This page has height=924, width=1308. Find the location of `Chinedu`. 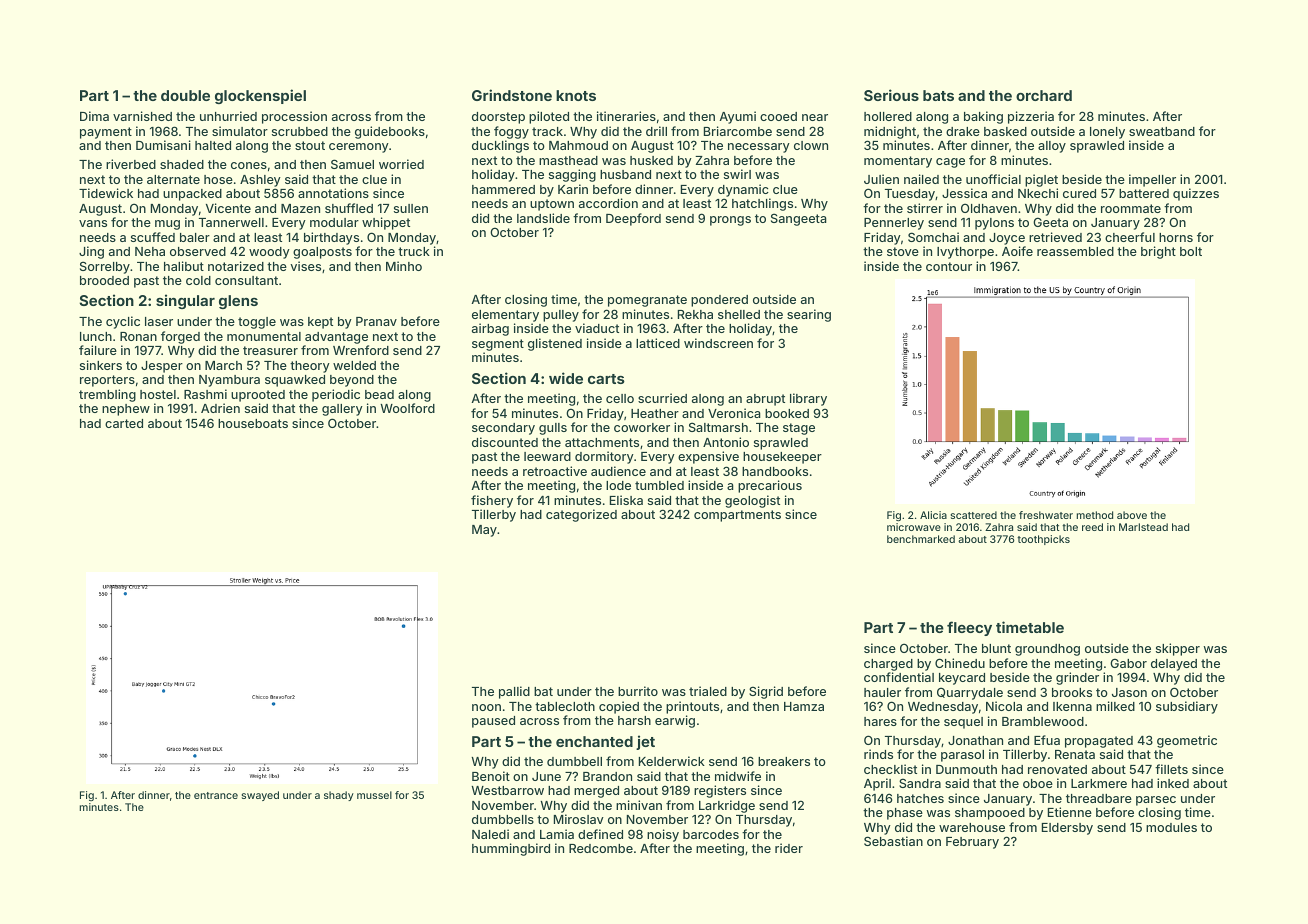

Chinedu is located at coordinates (960, 663).
